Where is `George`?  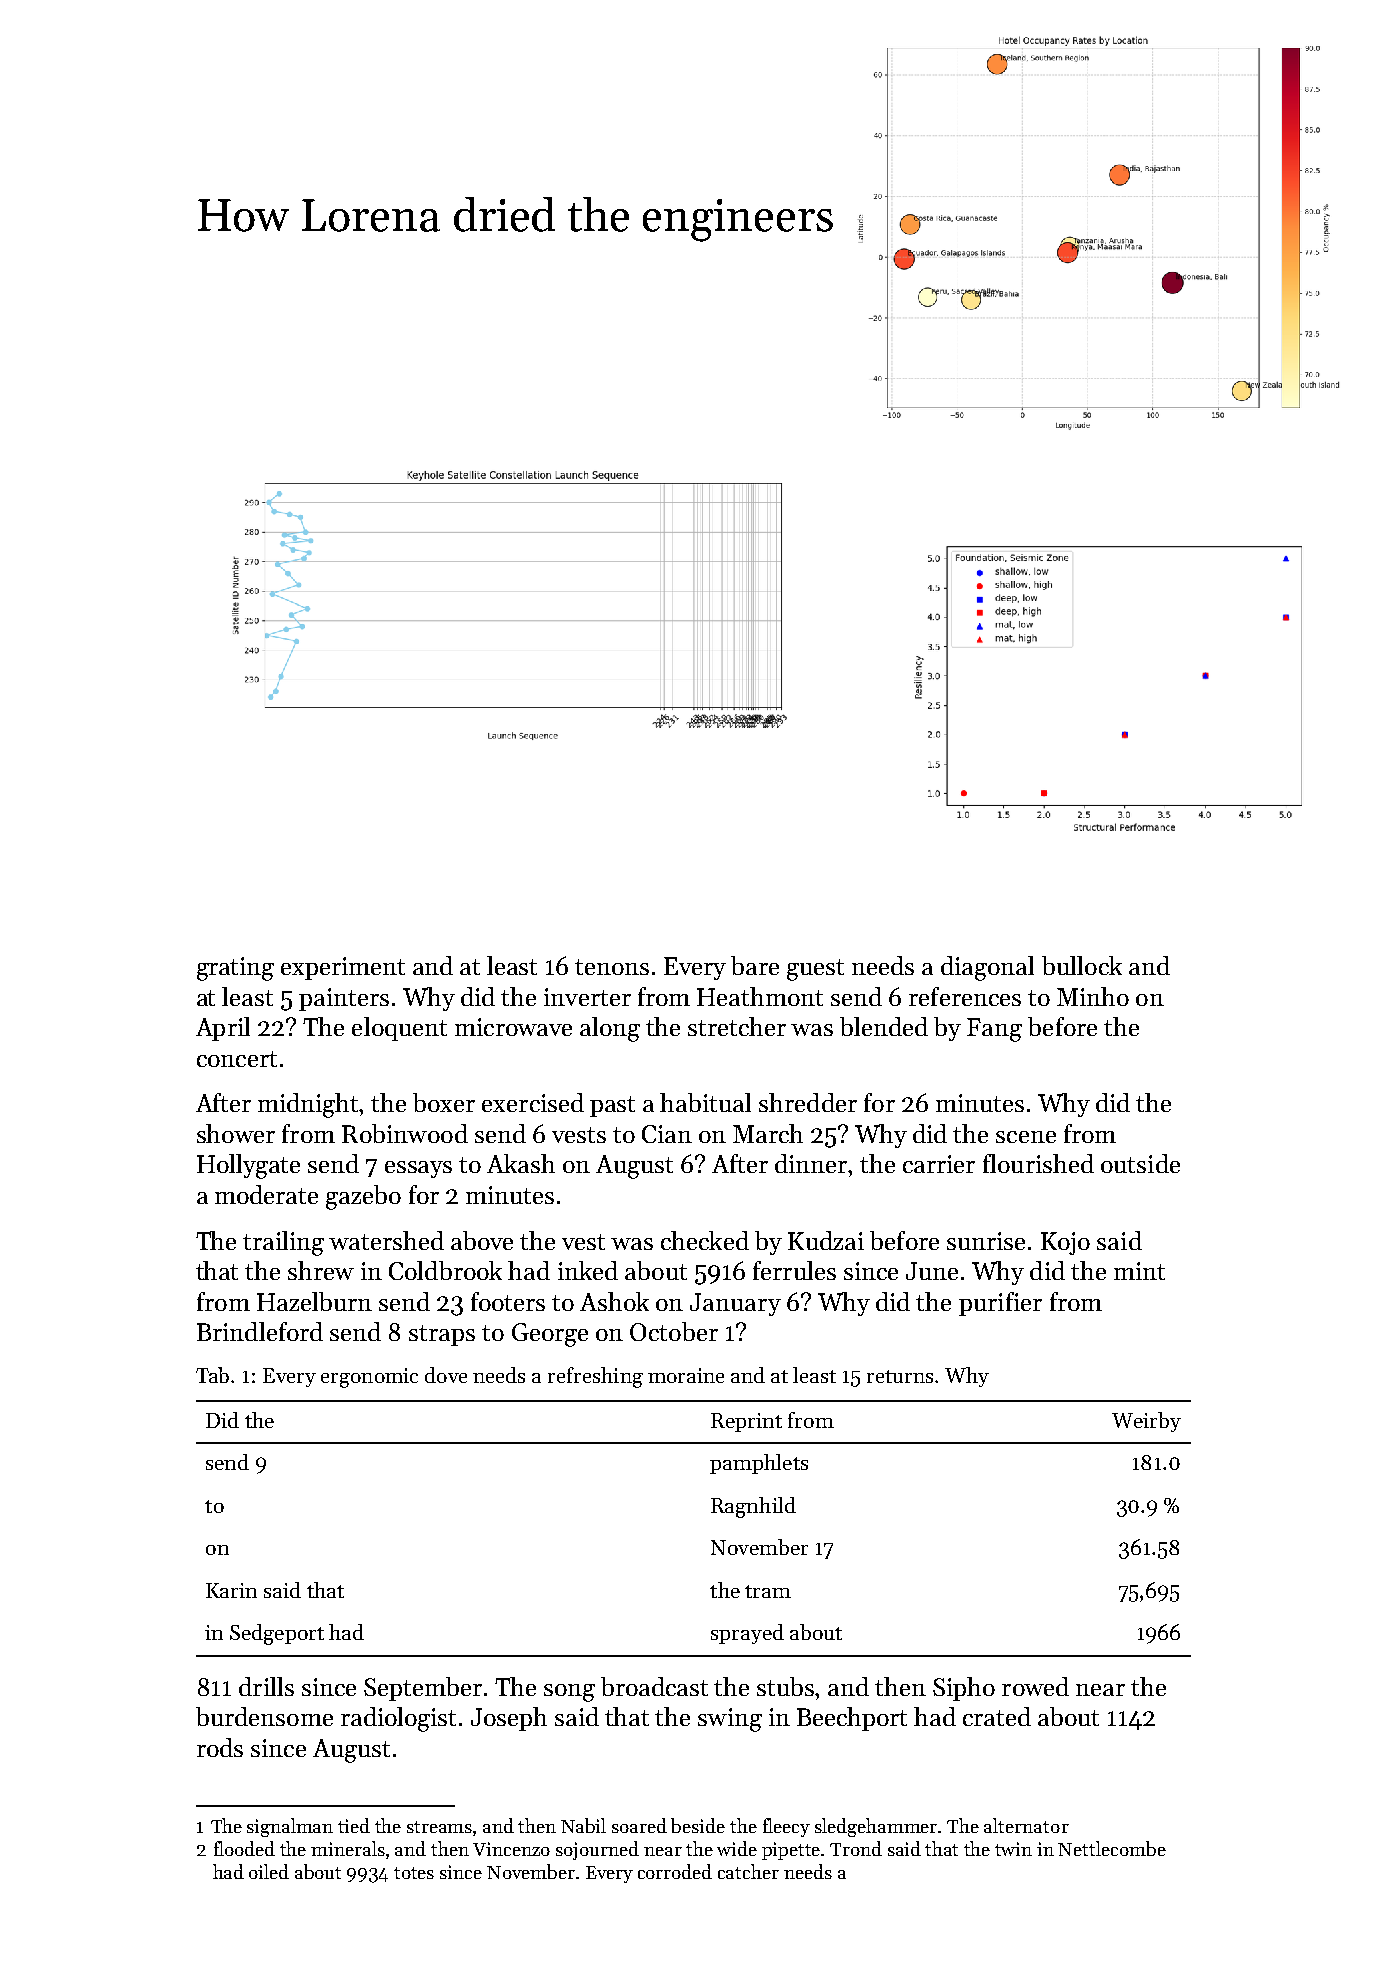
George is located at coordinates (550, 1335).
